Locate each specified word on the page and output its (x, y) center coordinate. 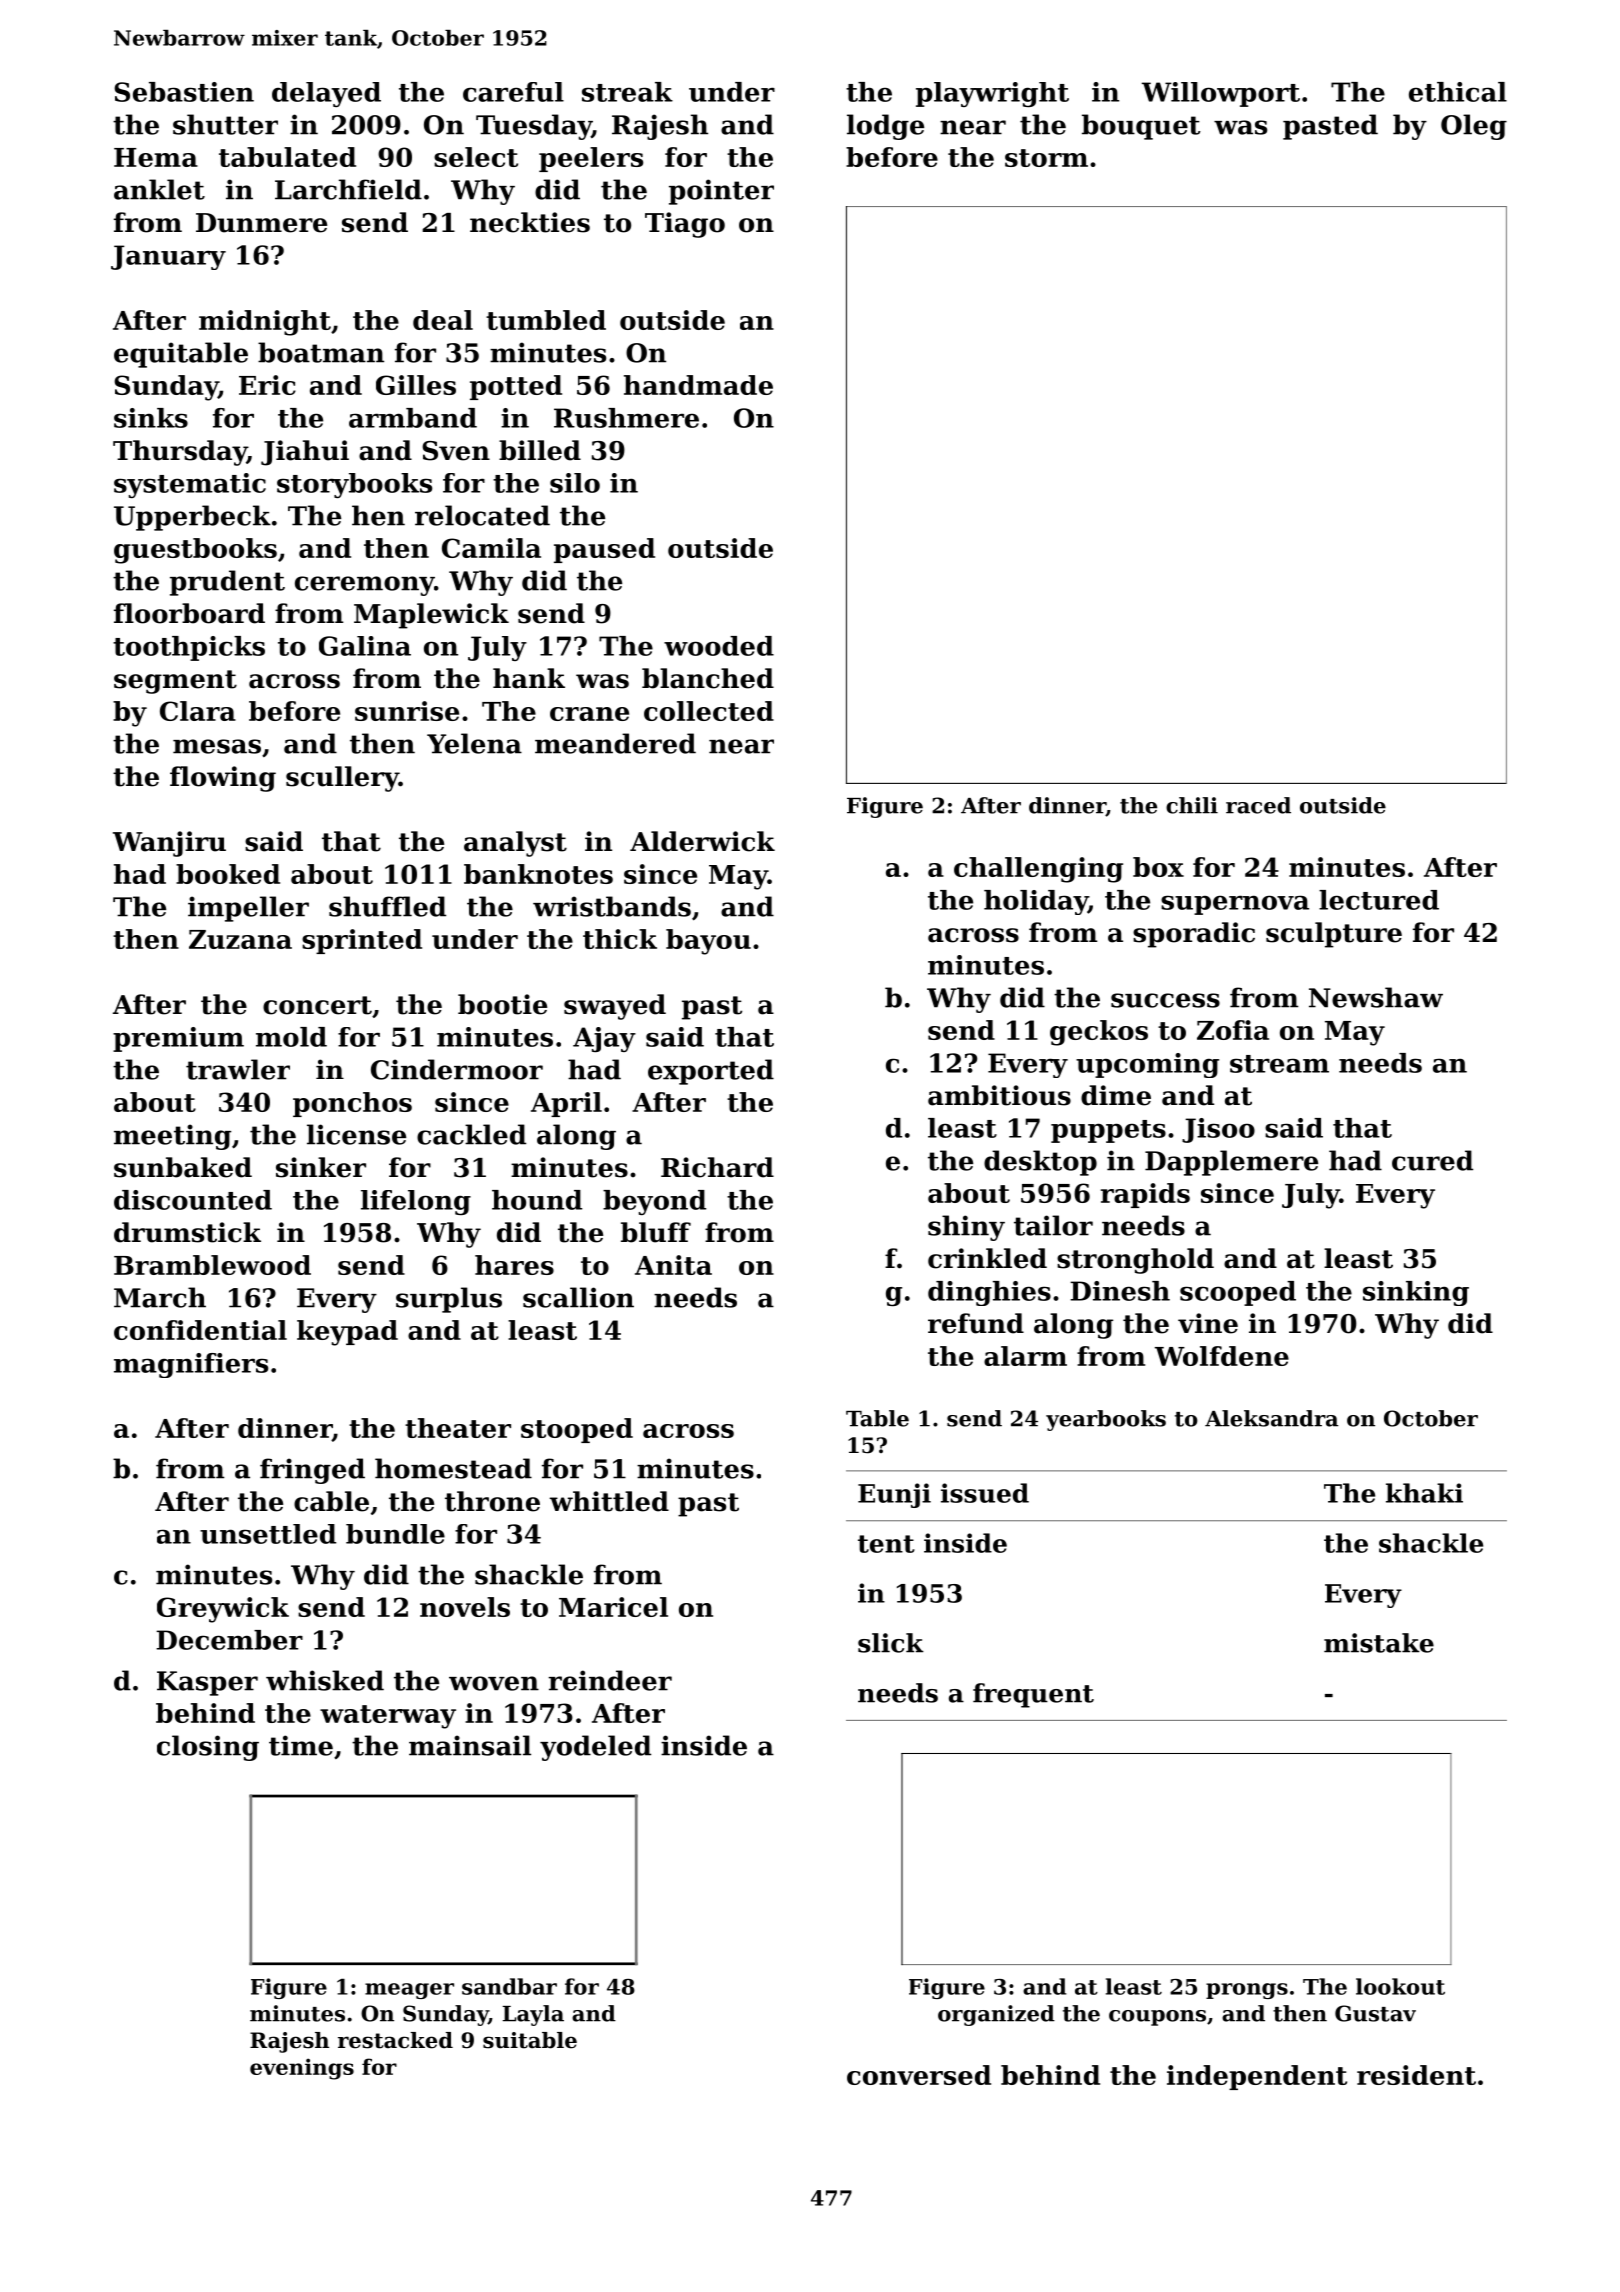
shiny (966, 1228)
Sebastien (184, 92)
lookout (1400, 1986)
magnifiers (191, 1365)
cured (1432, 1160)
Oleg (1474, 127)
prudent (227, 583)
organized (996, 2015)
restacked (395, 2040)
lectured (1379, 900)
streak (627, 92)
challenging (1038, 870)
